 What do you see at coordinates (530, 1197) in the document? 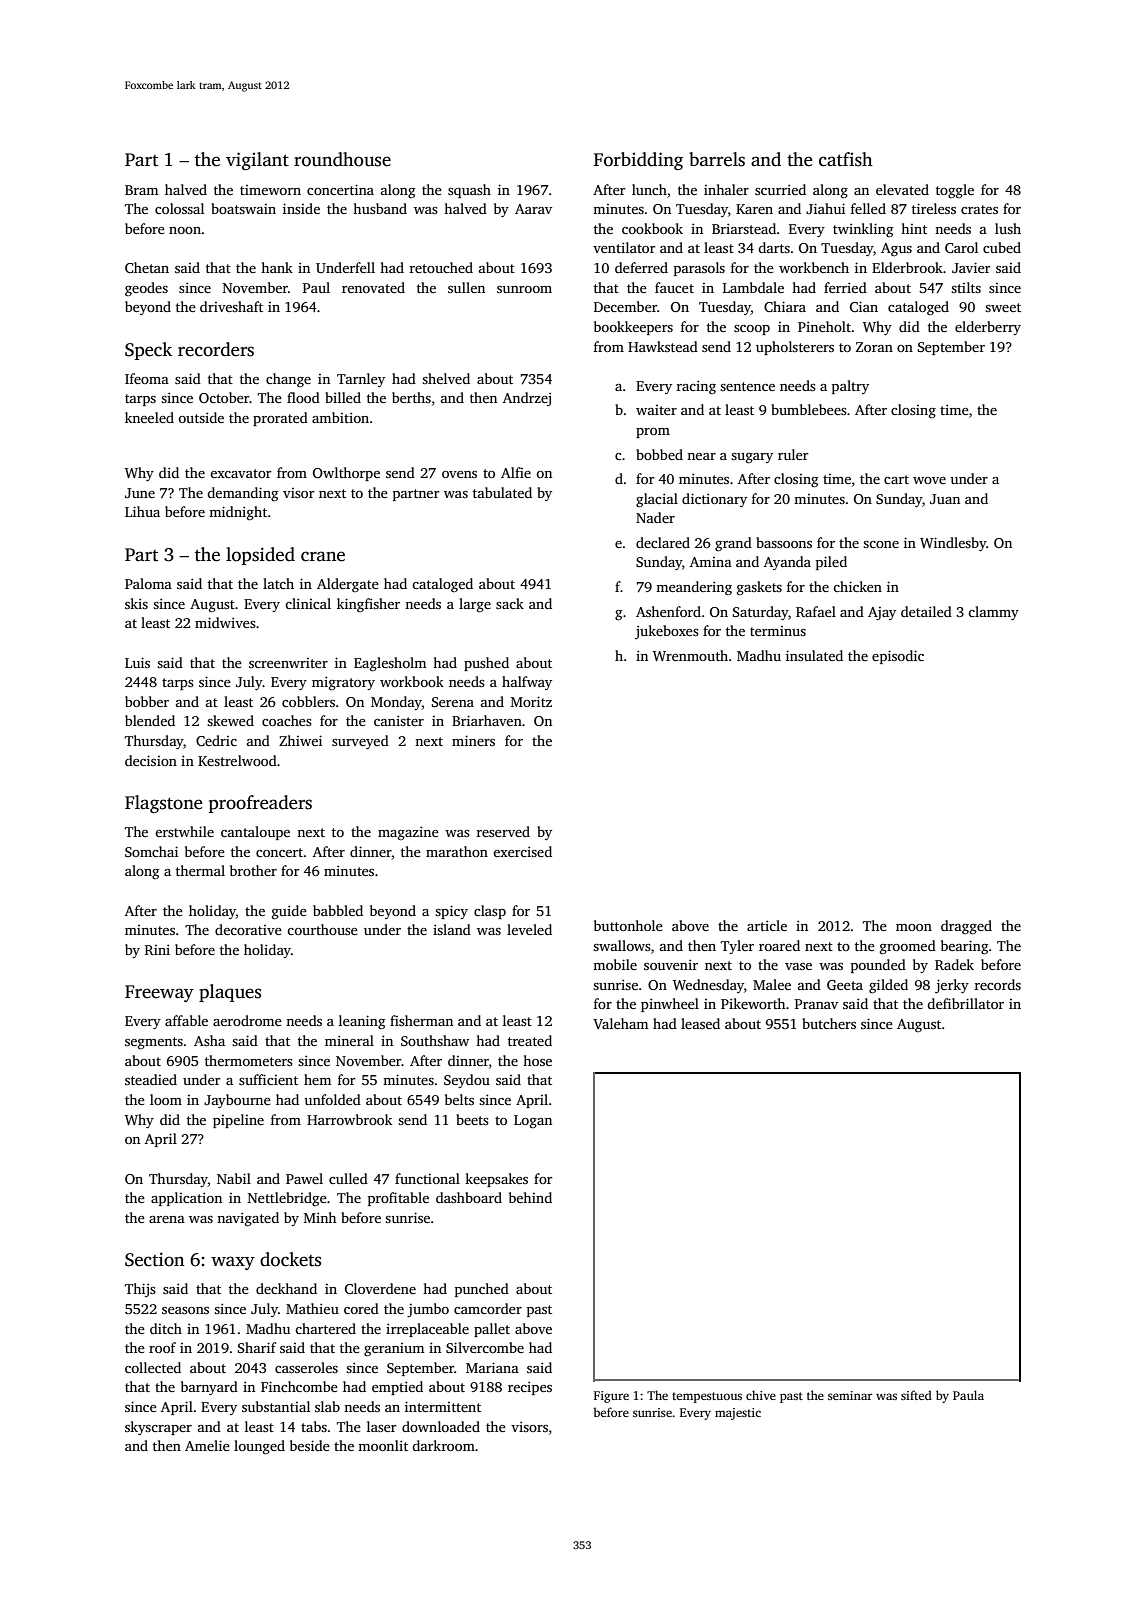
I see `behind` at bounding box center [530, 1197].
